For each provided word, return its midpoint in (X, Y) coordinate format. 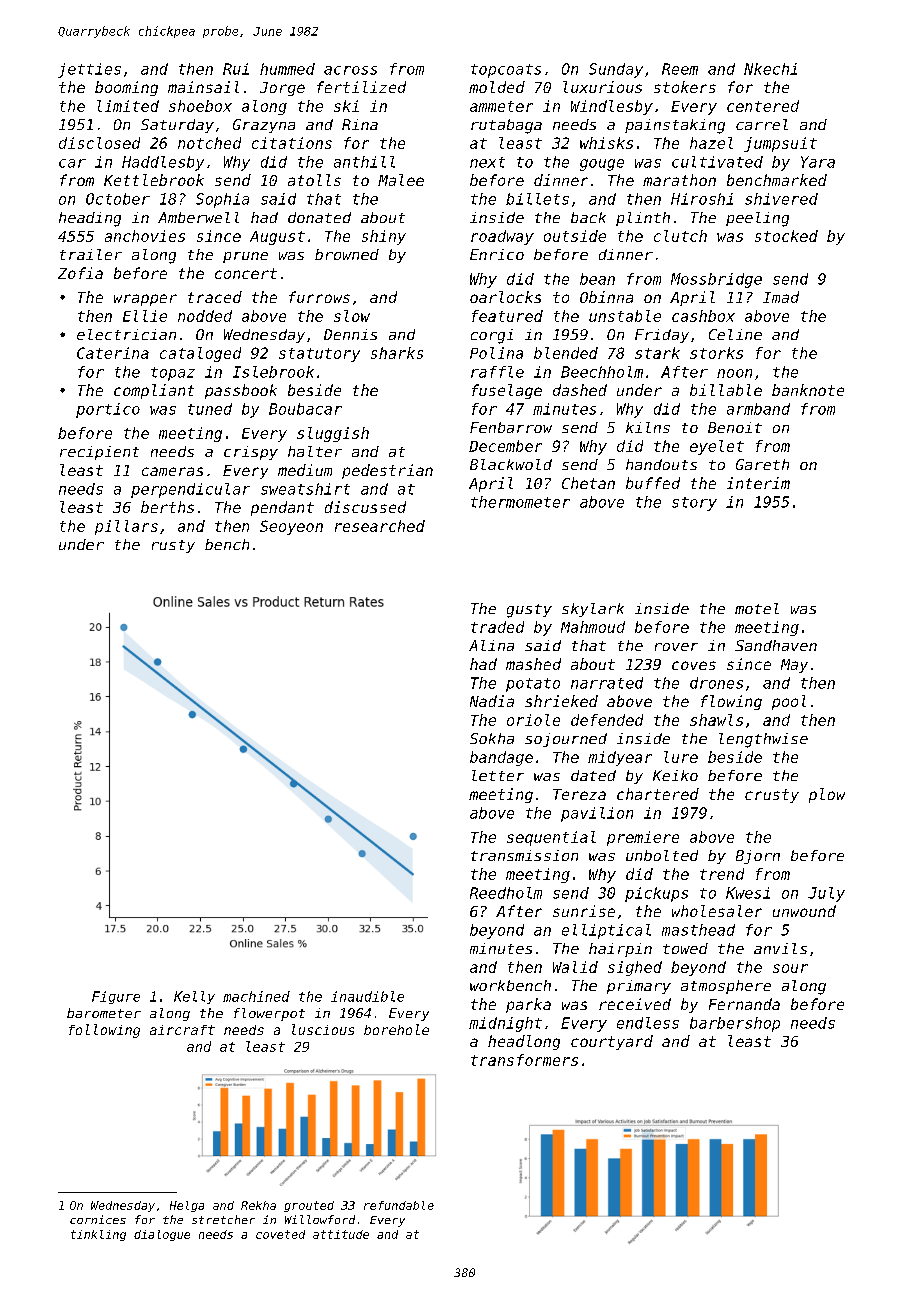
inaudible (367, 996)
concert (246, 273)
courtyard (612, 1042)
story (694, 504)
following (104, 1031)
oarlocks (505, 297)
